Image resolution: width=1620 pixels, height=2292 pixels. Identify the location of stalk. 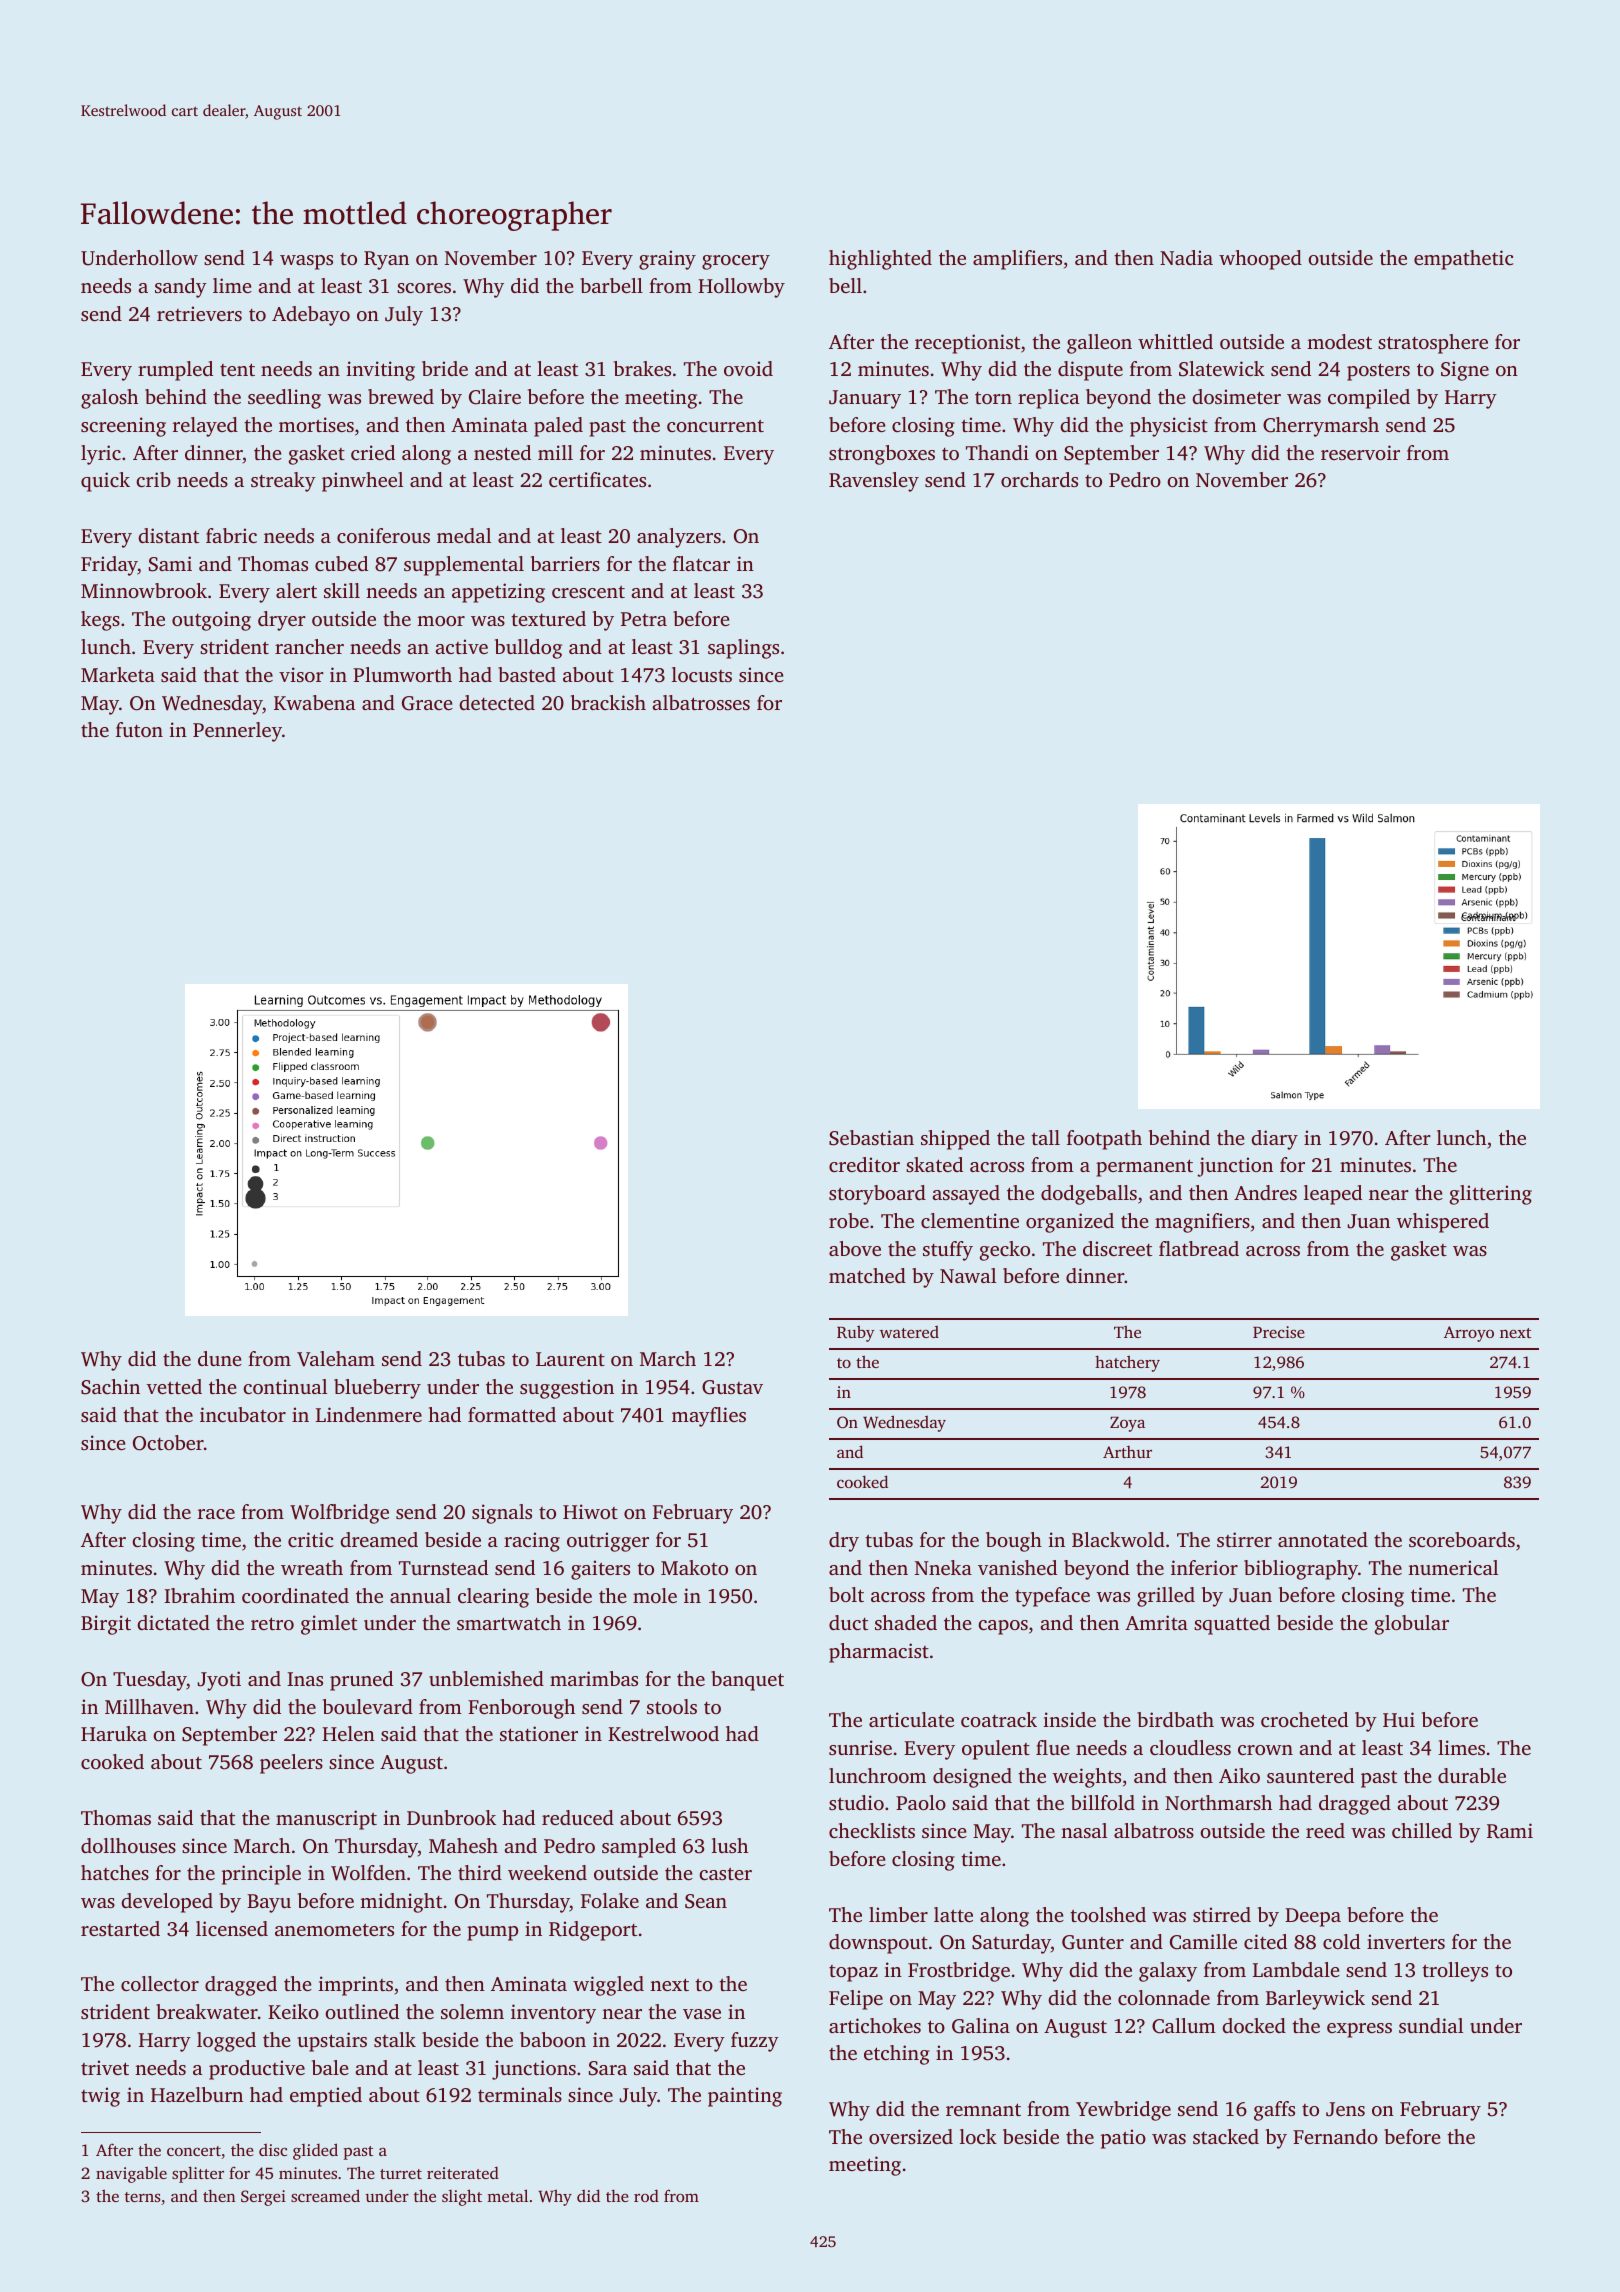
(395, 2039).
